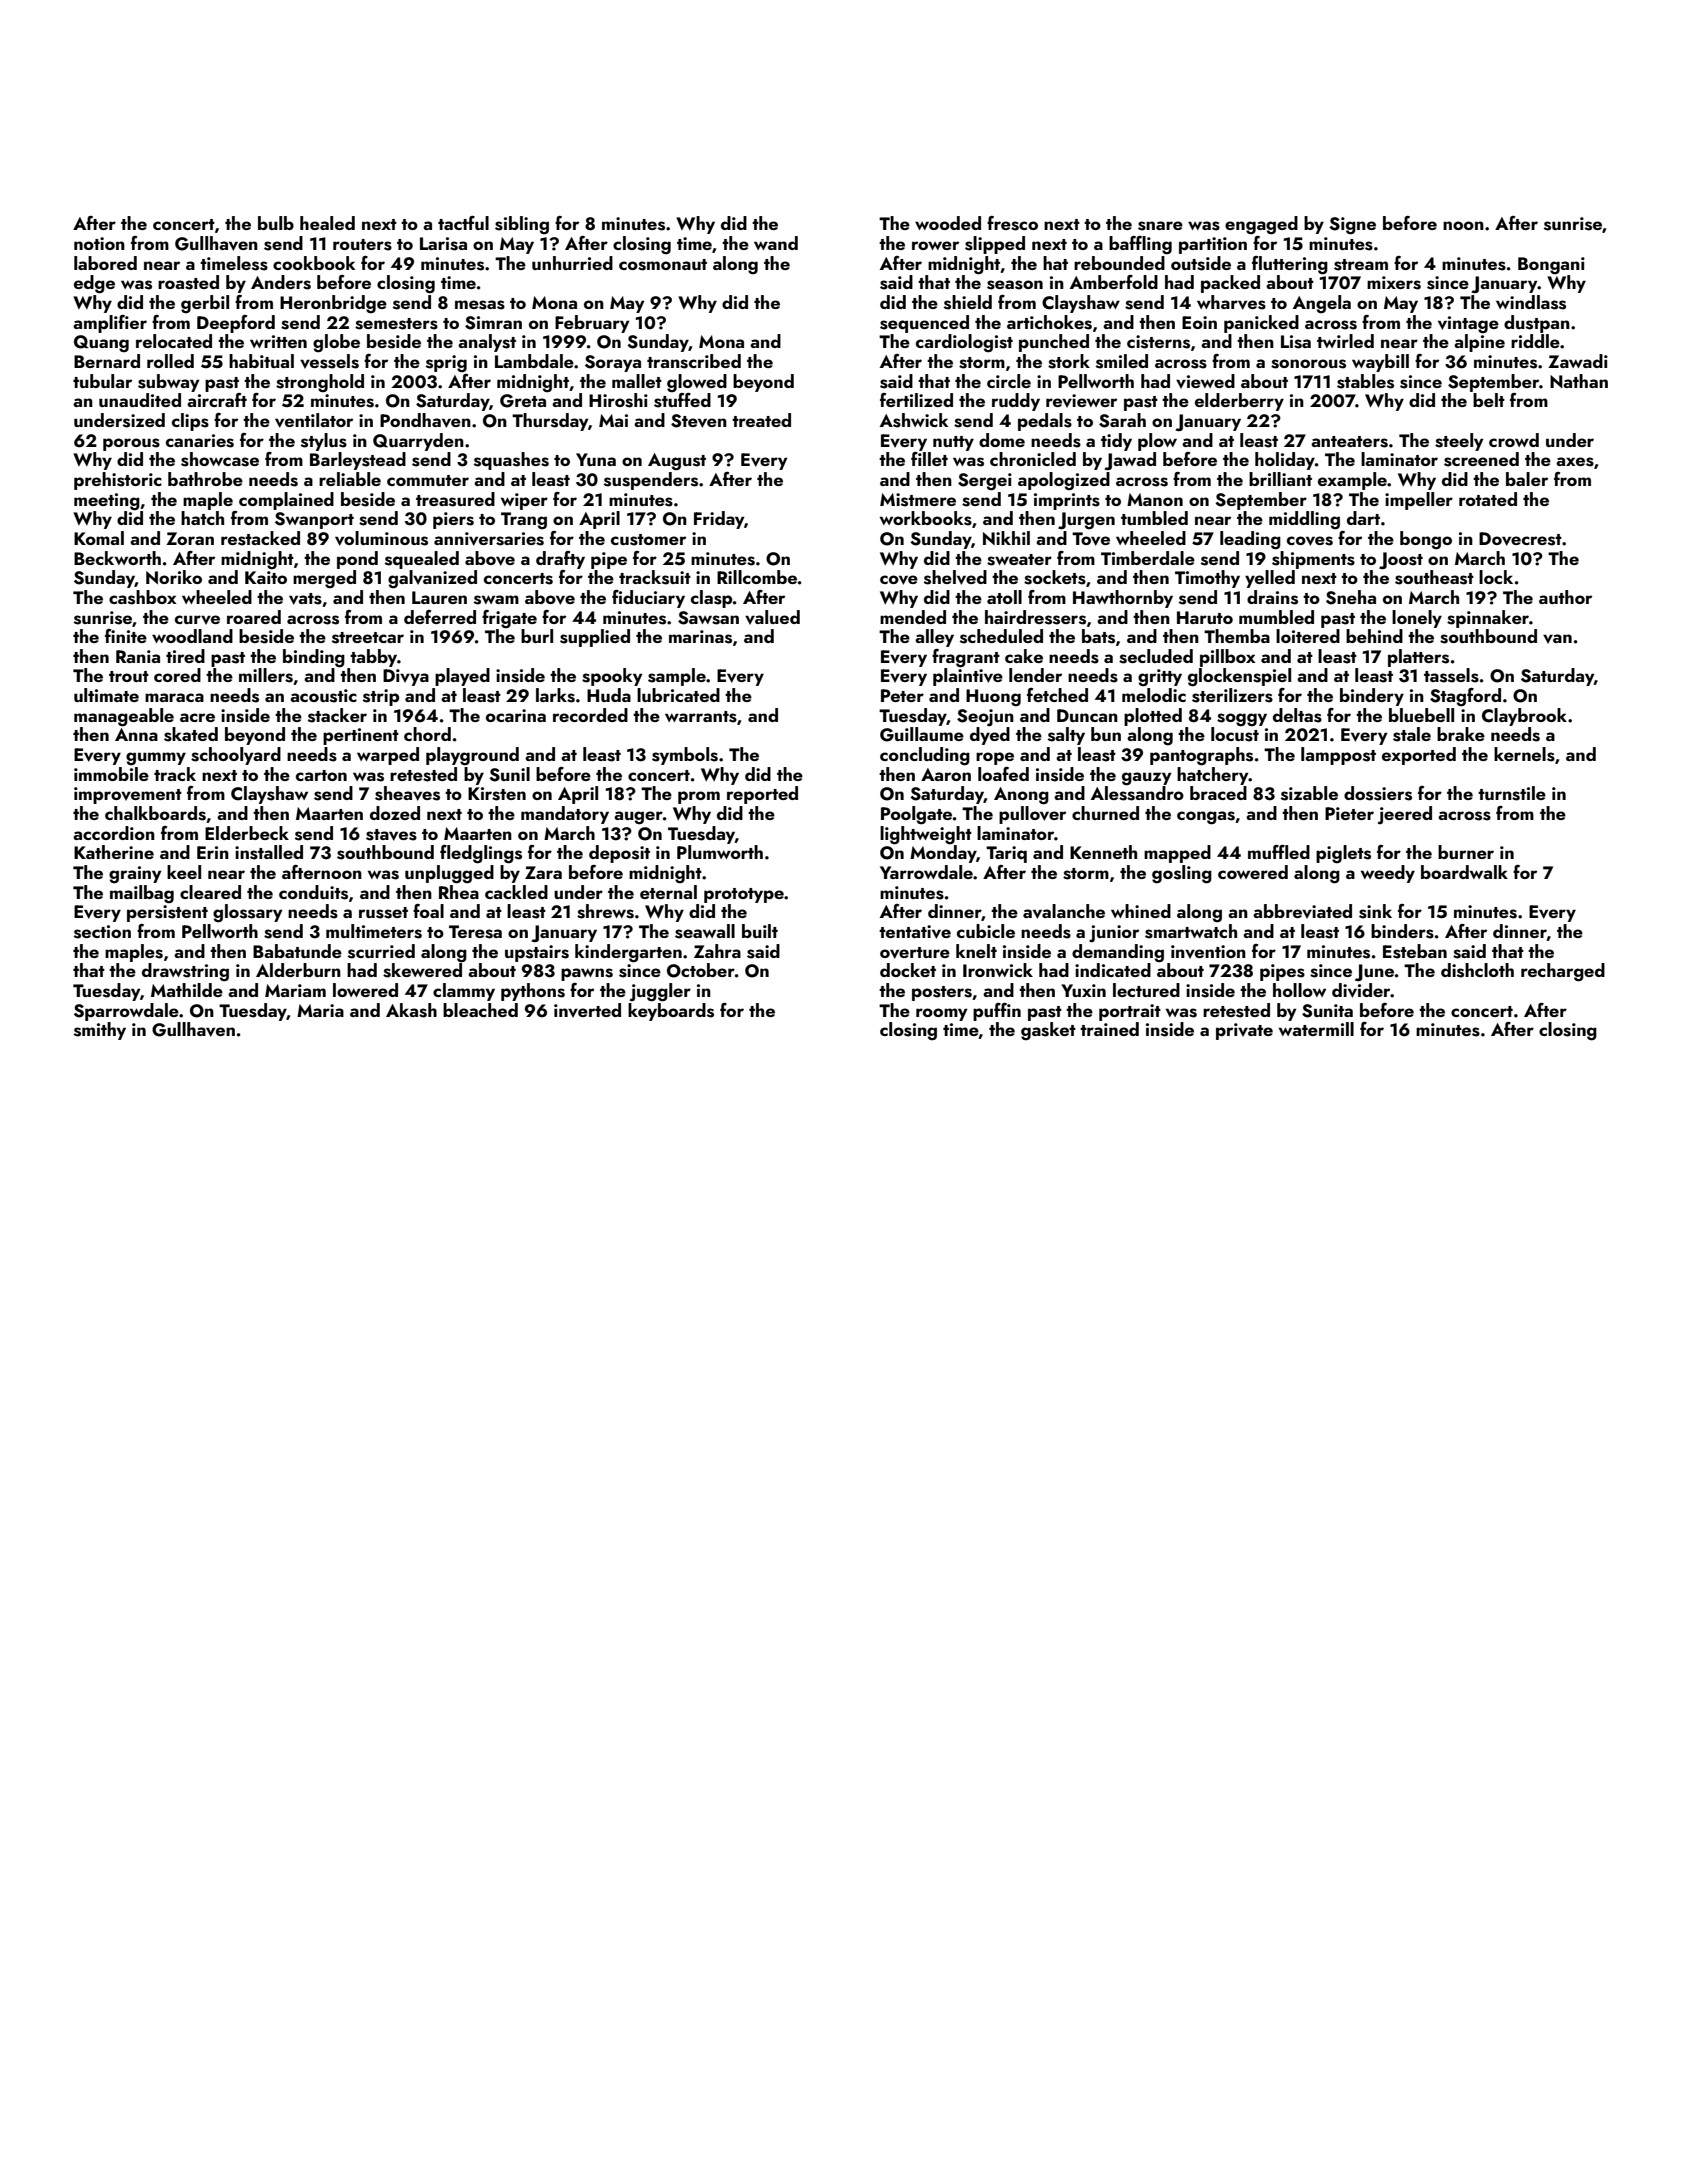 This screenshot has width=1683, height=2178. What do you see at coordinates (1520, 539) in the screenshot?
I see `Dovecrest` at bounding box center [1520, 539].
